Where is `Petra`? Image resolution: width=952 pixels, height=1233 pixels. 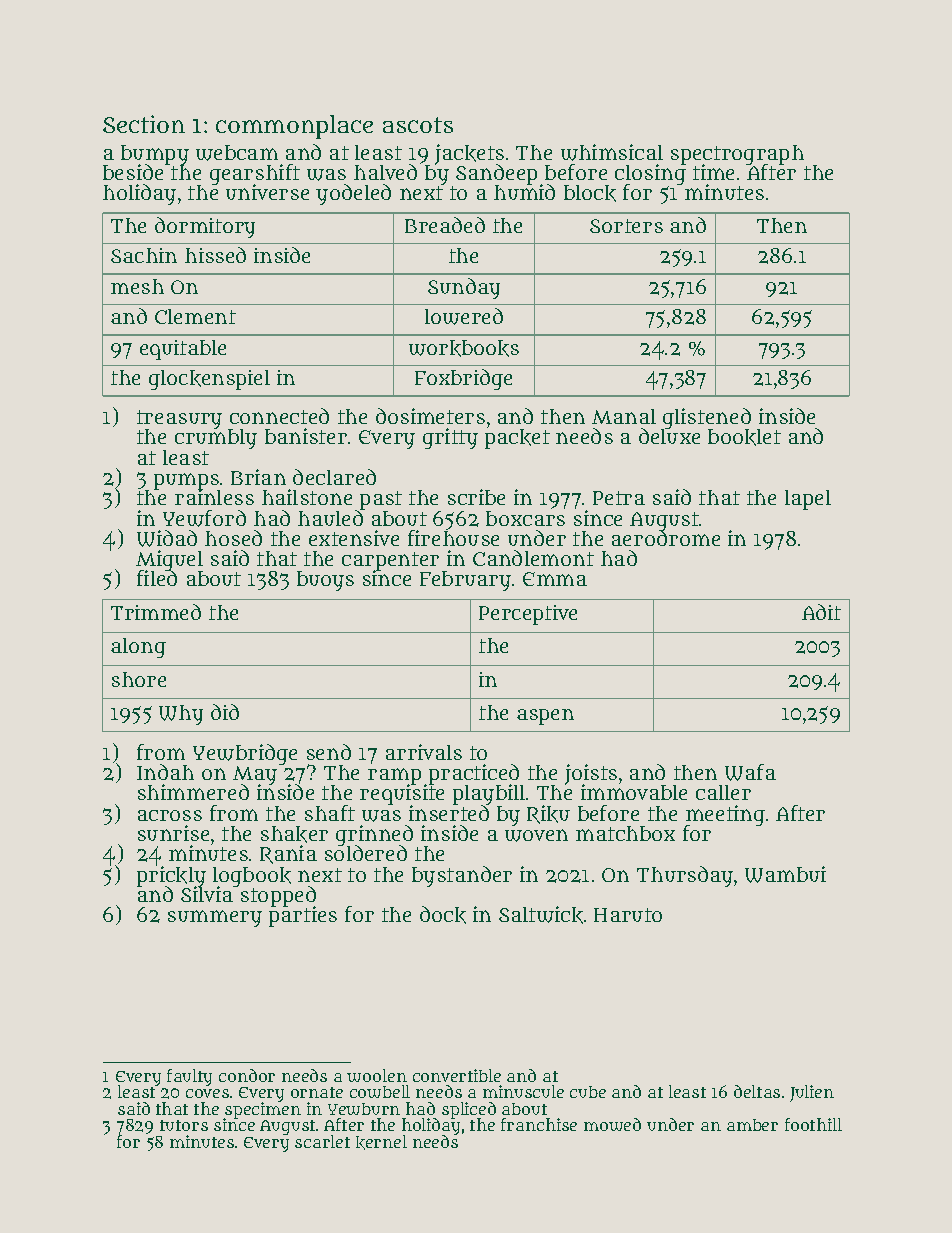
Petra is located at coordinates (619, 498).
